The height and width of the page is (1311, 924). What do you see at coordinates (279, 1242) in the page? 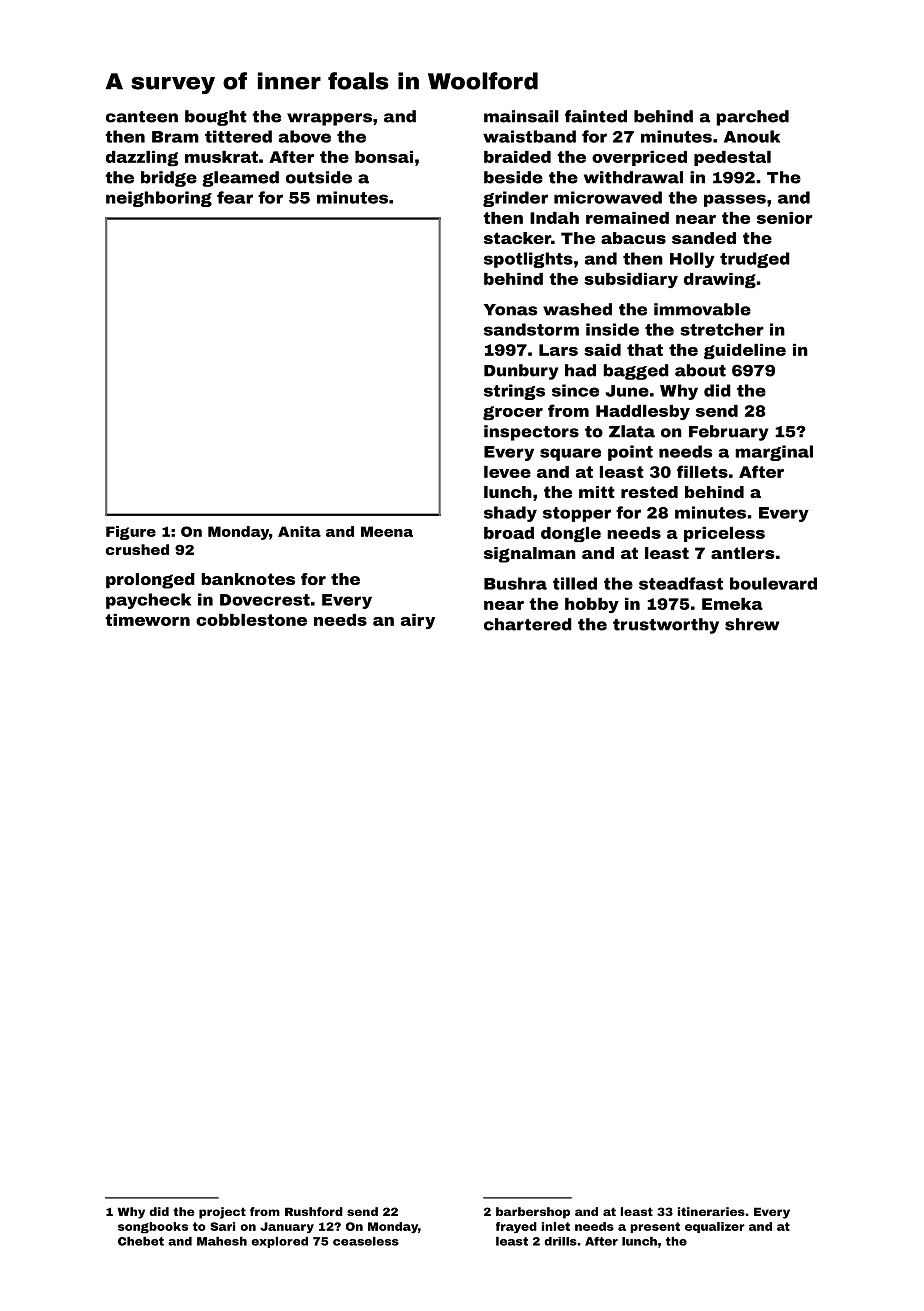
I see `explored` at bounding box center [279, 1242].
